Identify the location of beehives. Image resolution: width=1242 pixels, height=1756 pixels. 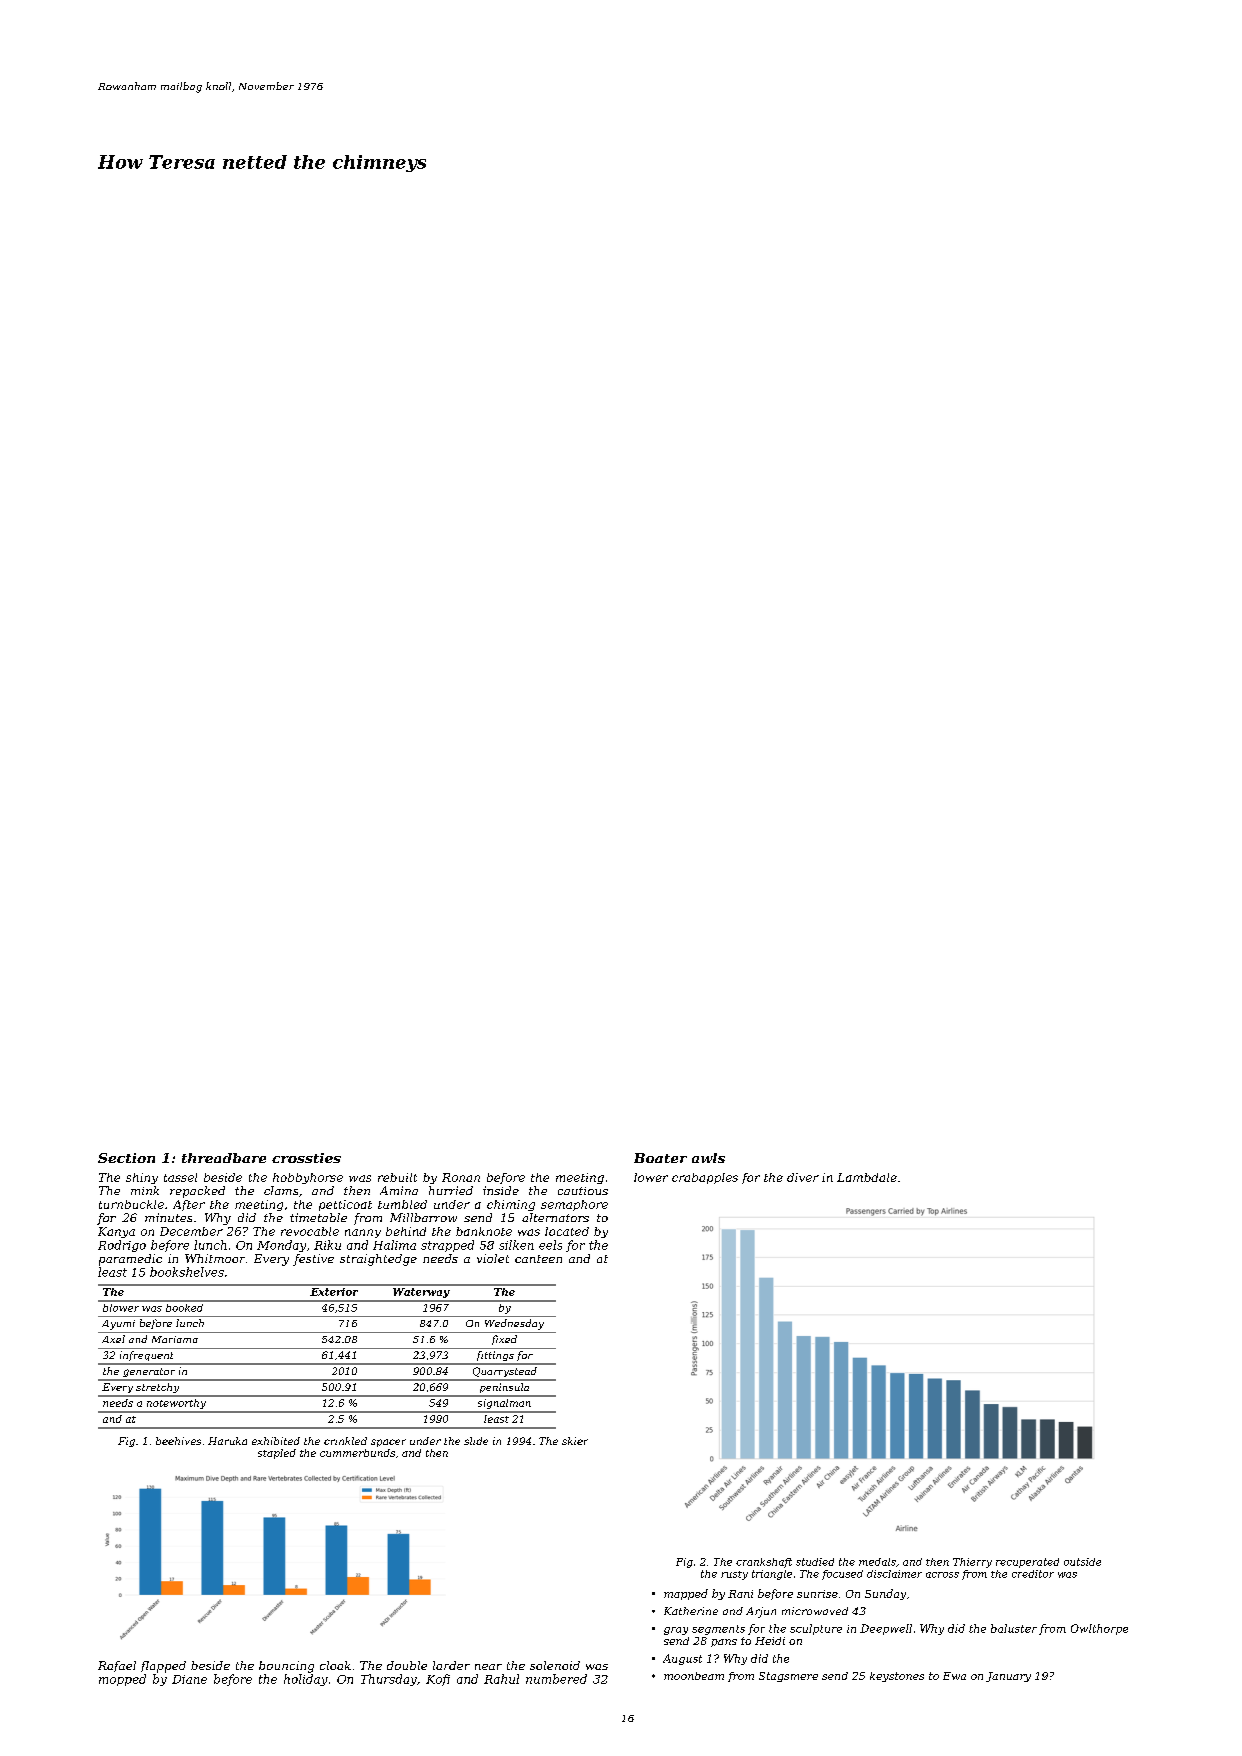
(178, 1441).
